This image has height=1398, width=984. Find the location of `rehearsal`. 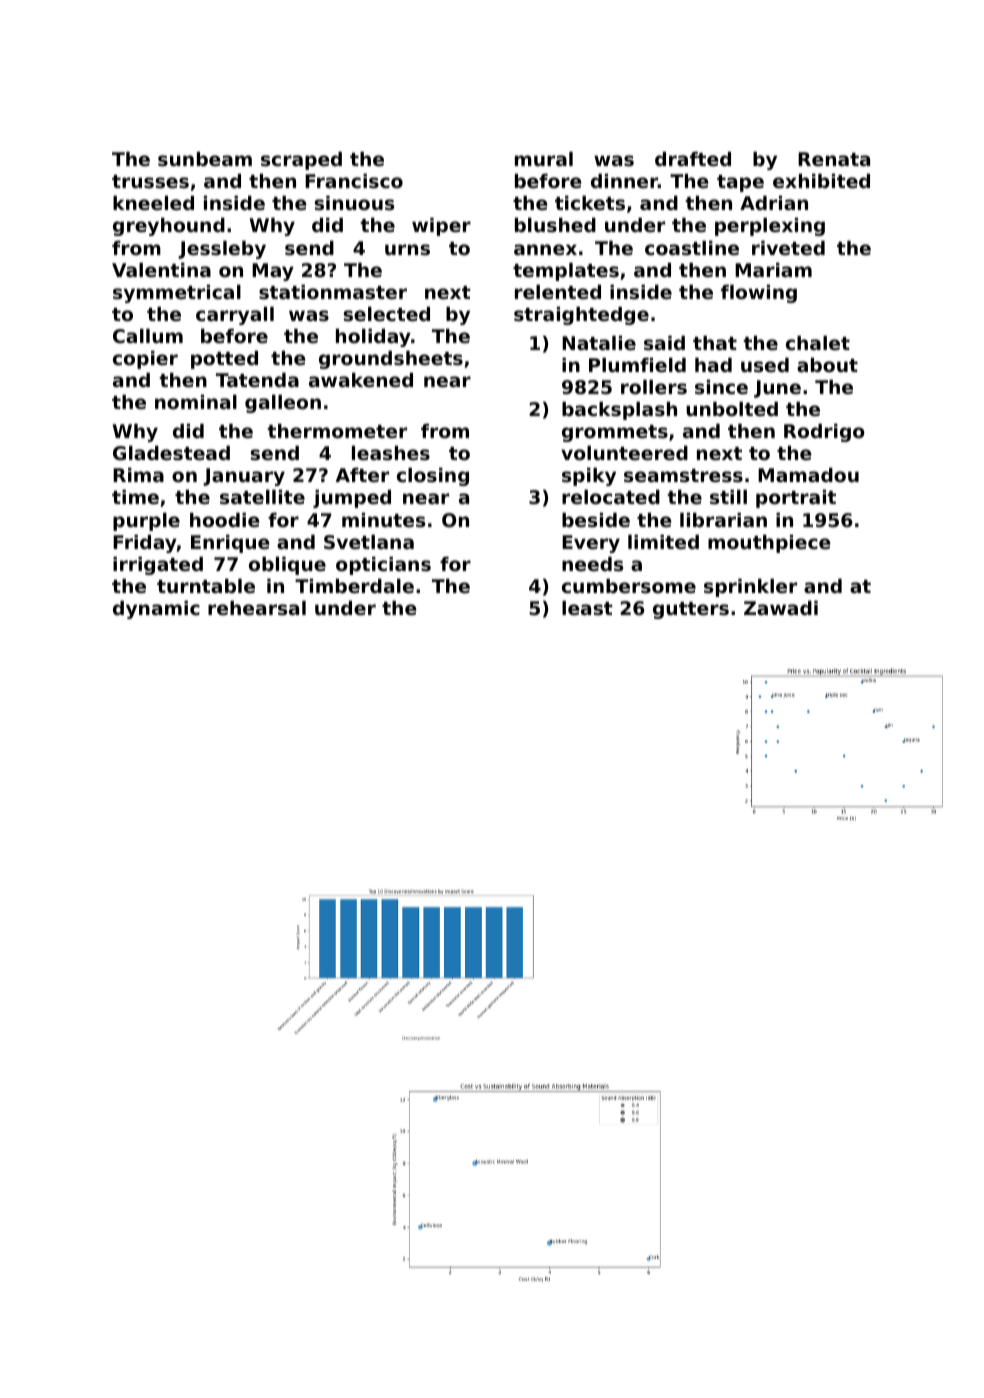

rehearsal is located at coordinates (257, 608).
